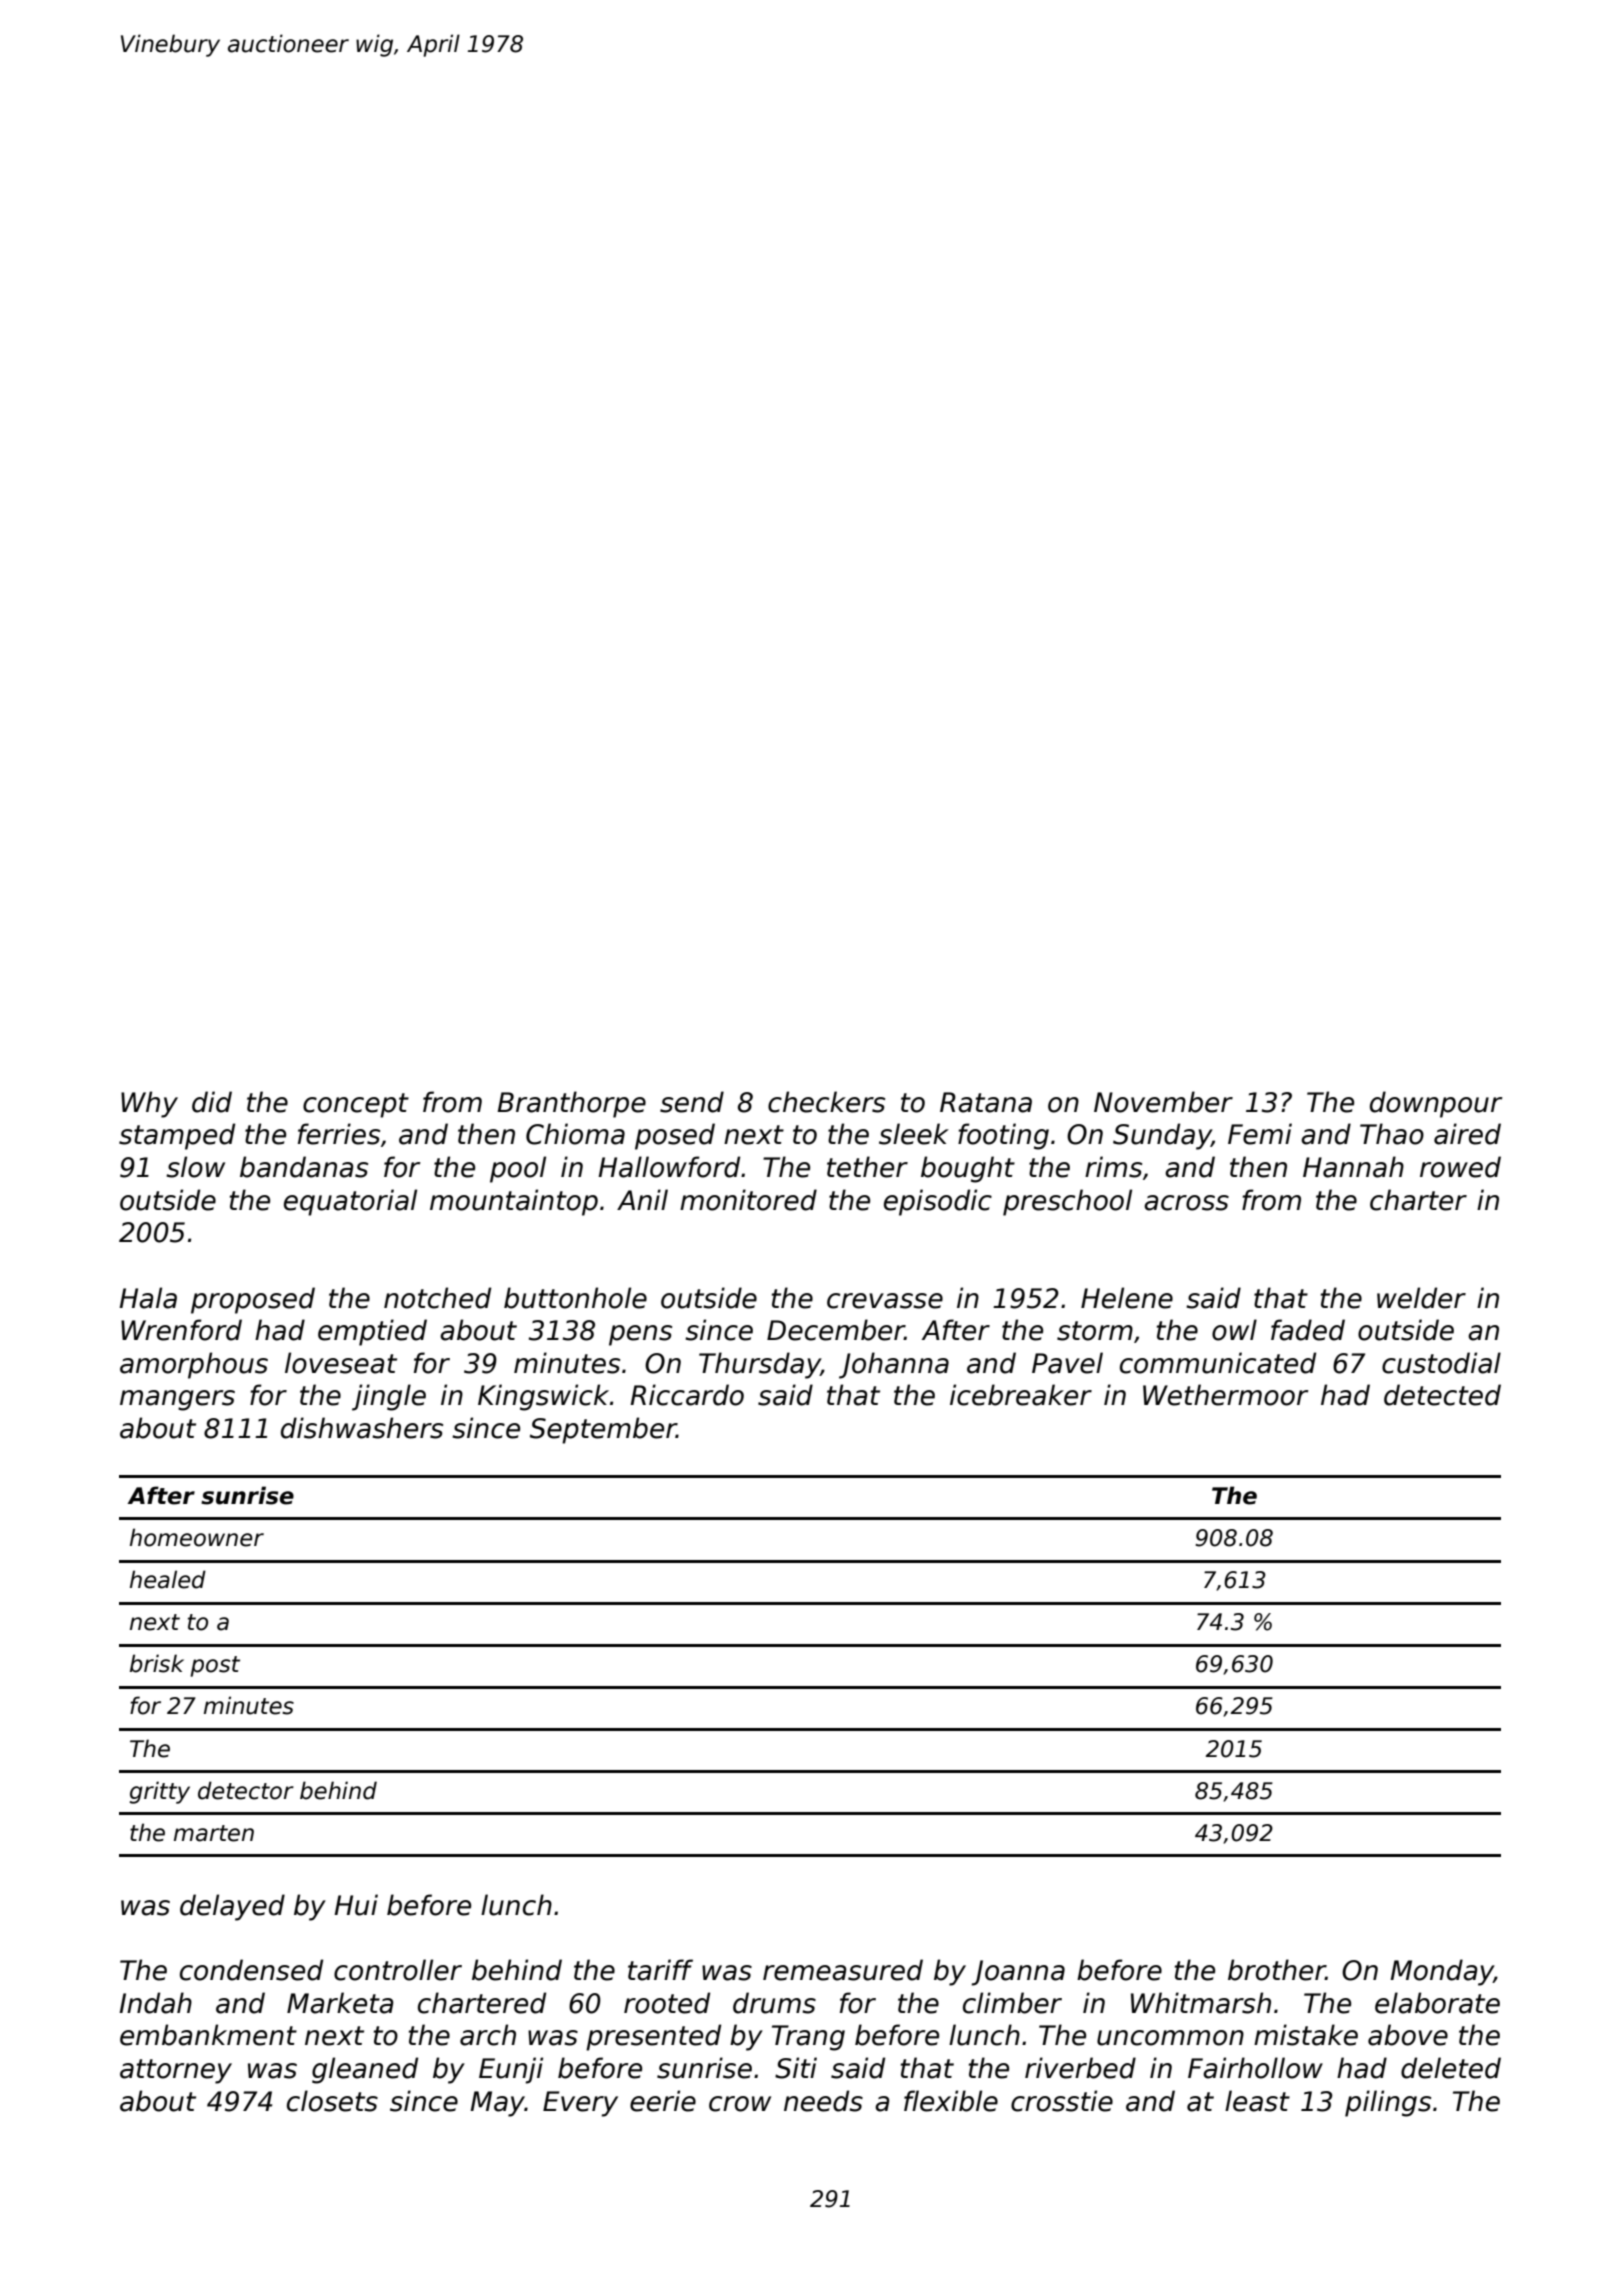  I want to click on September, so click(603, 1430).
